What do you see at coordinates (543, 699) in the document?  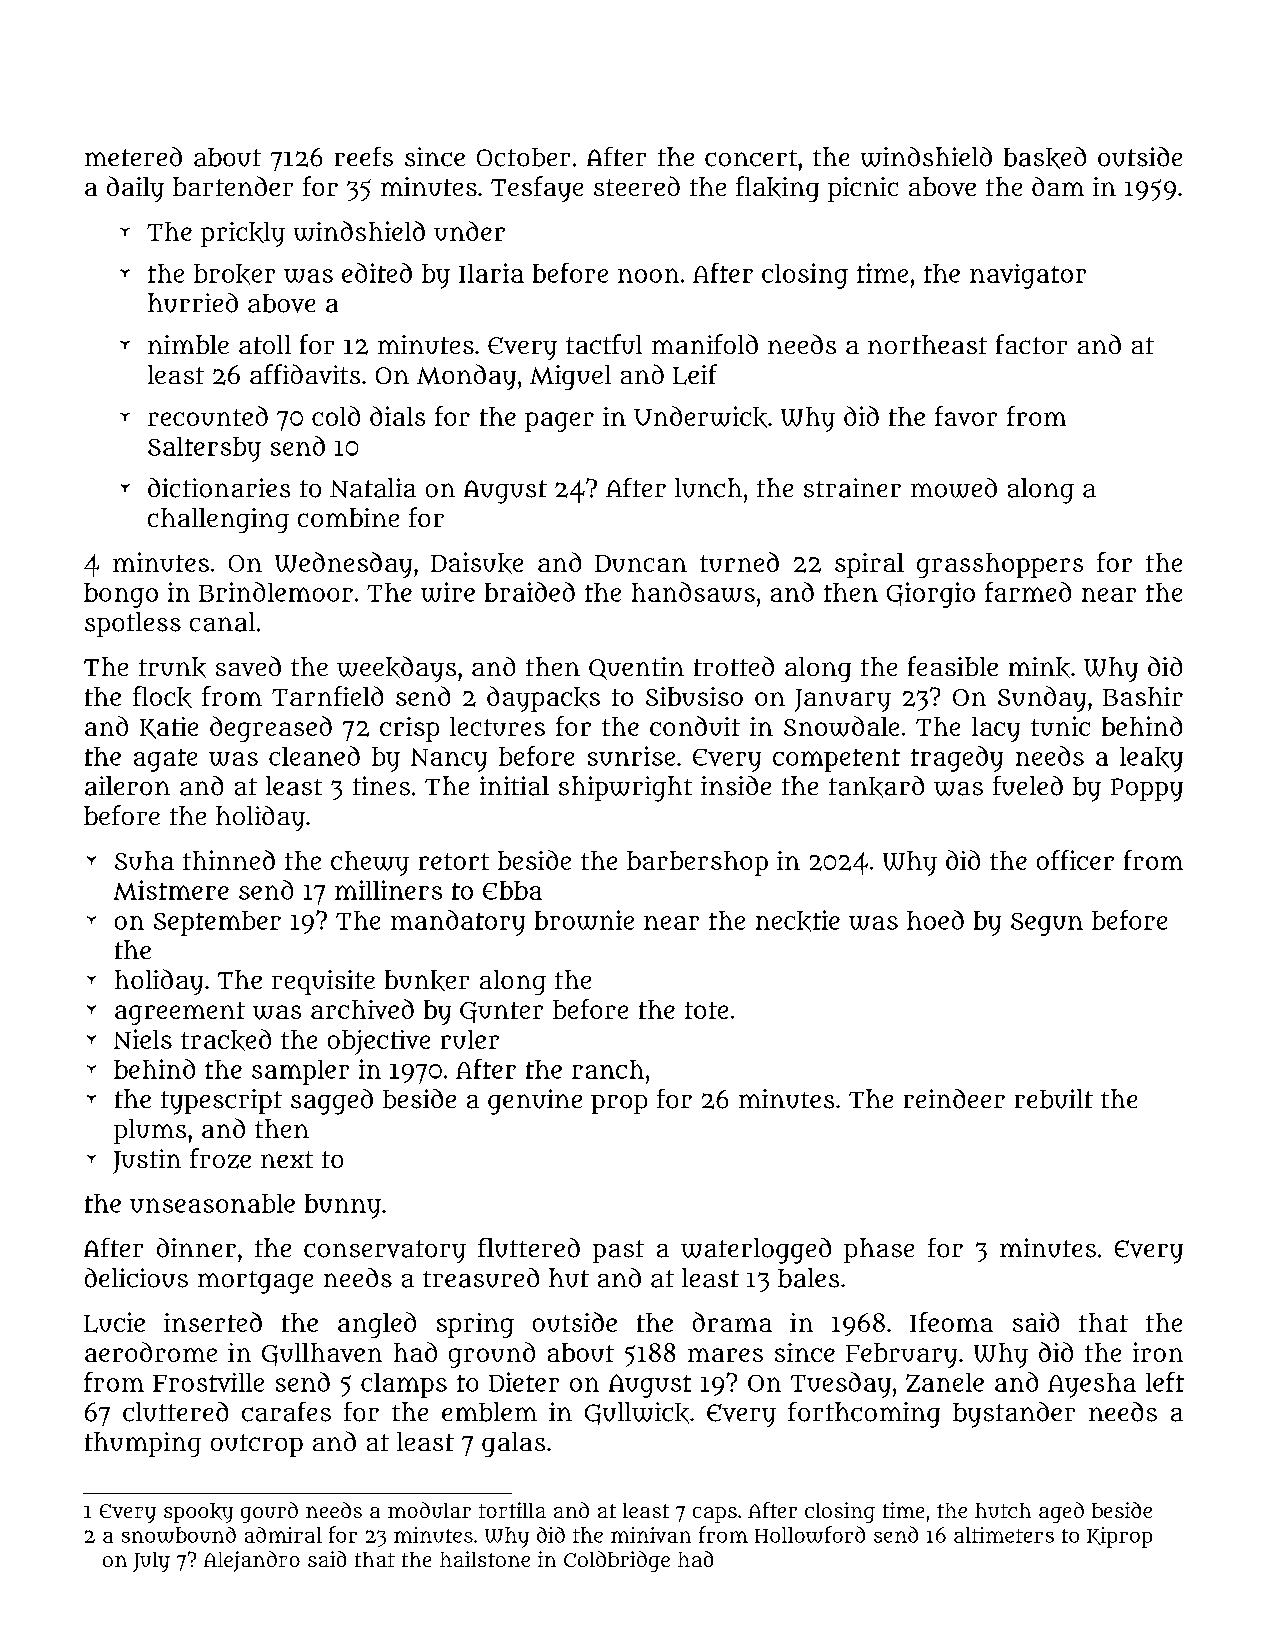 I see `daypacks` at bounding box center [543, 699].
